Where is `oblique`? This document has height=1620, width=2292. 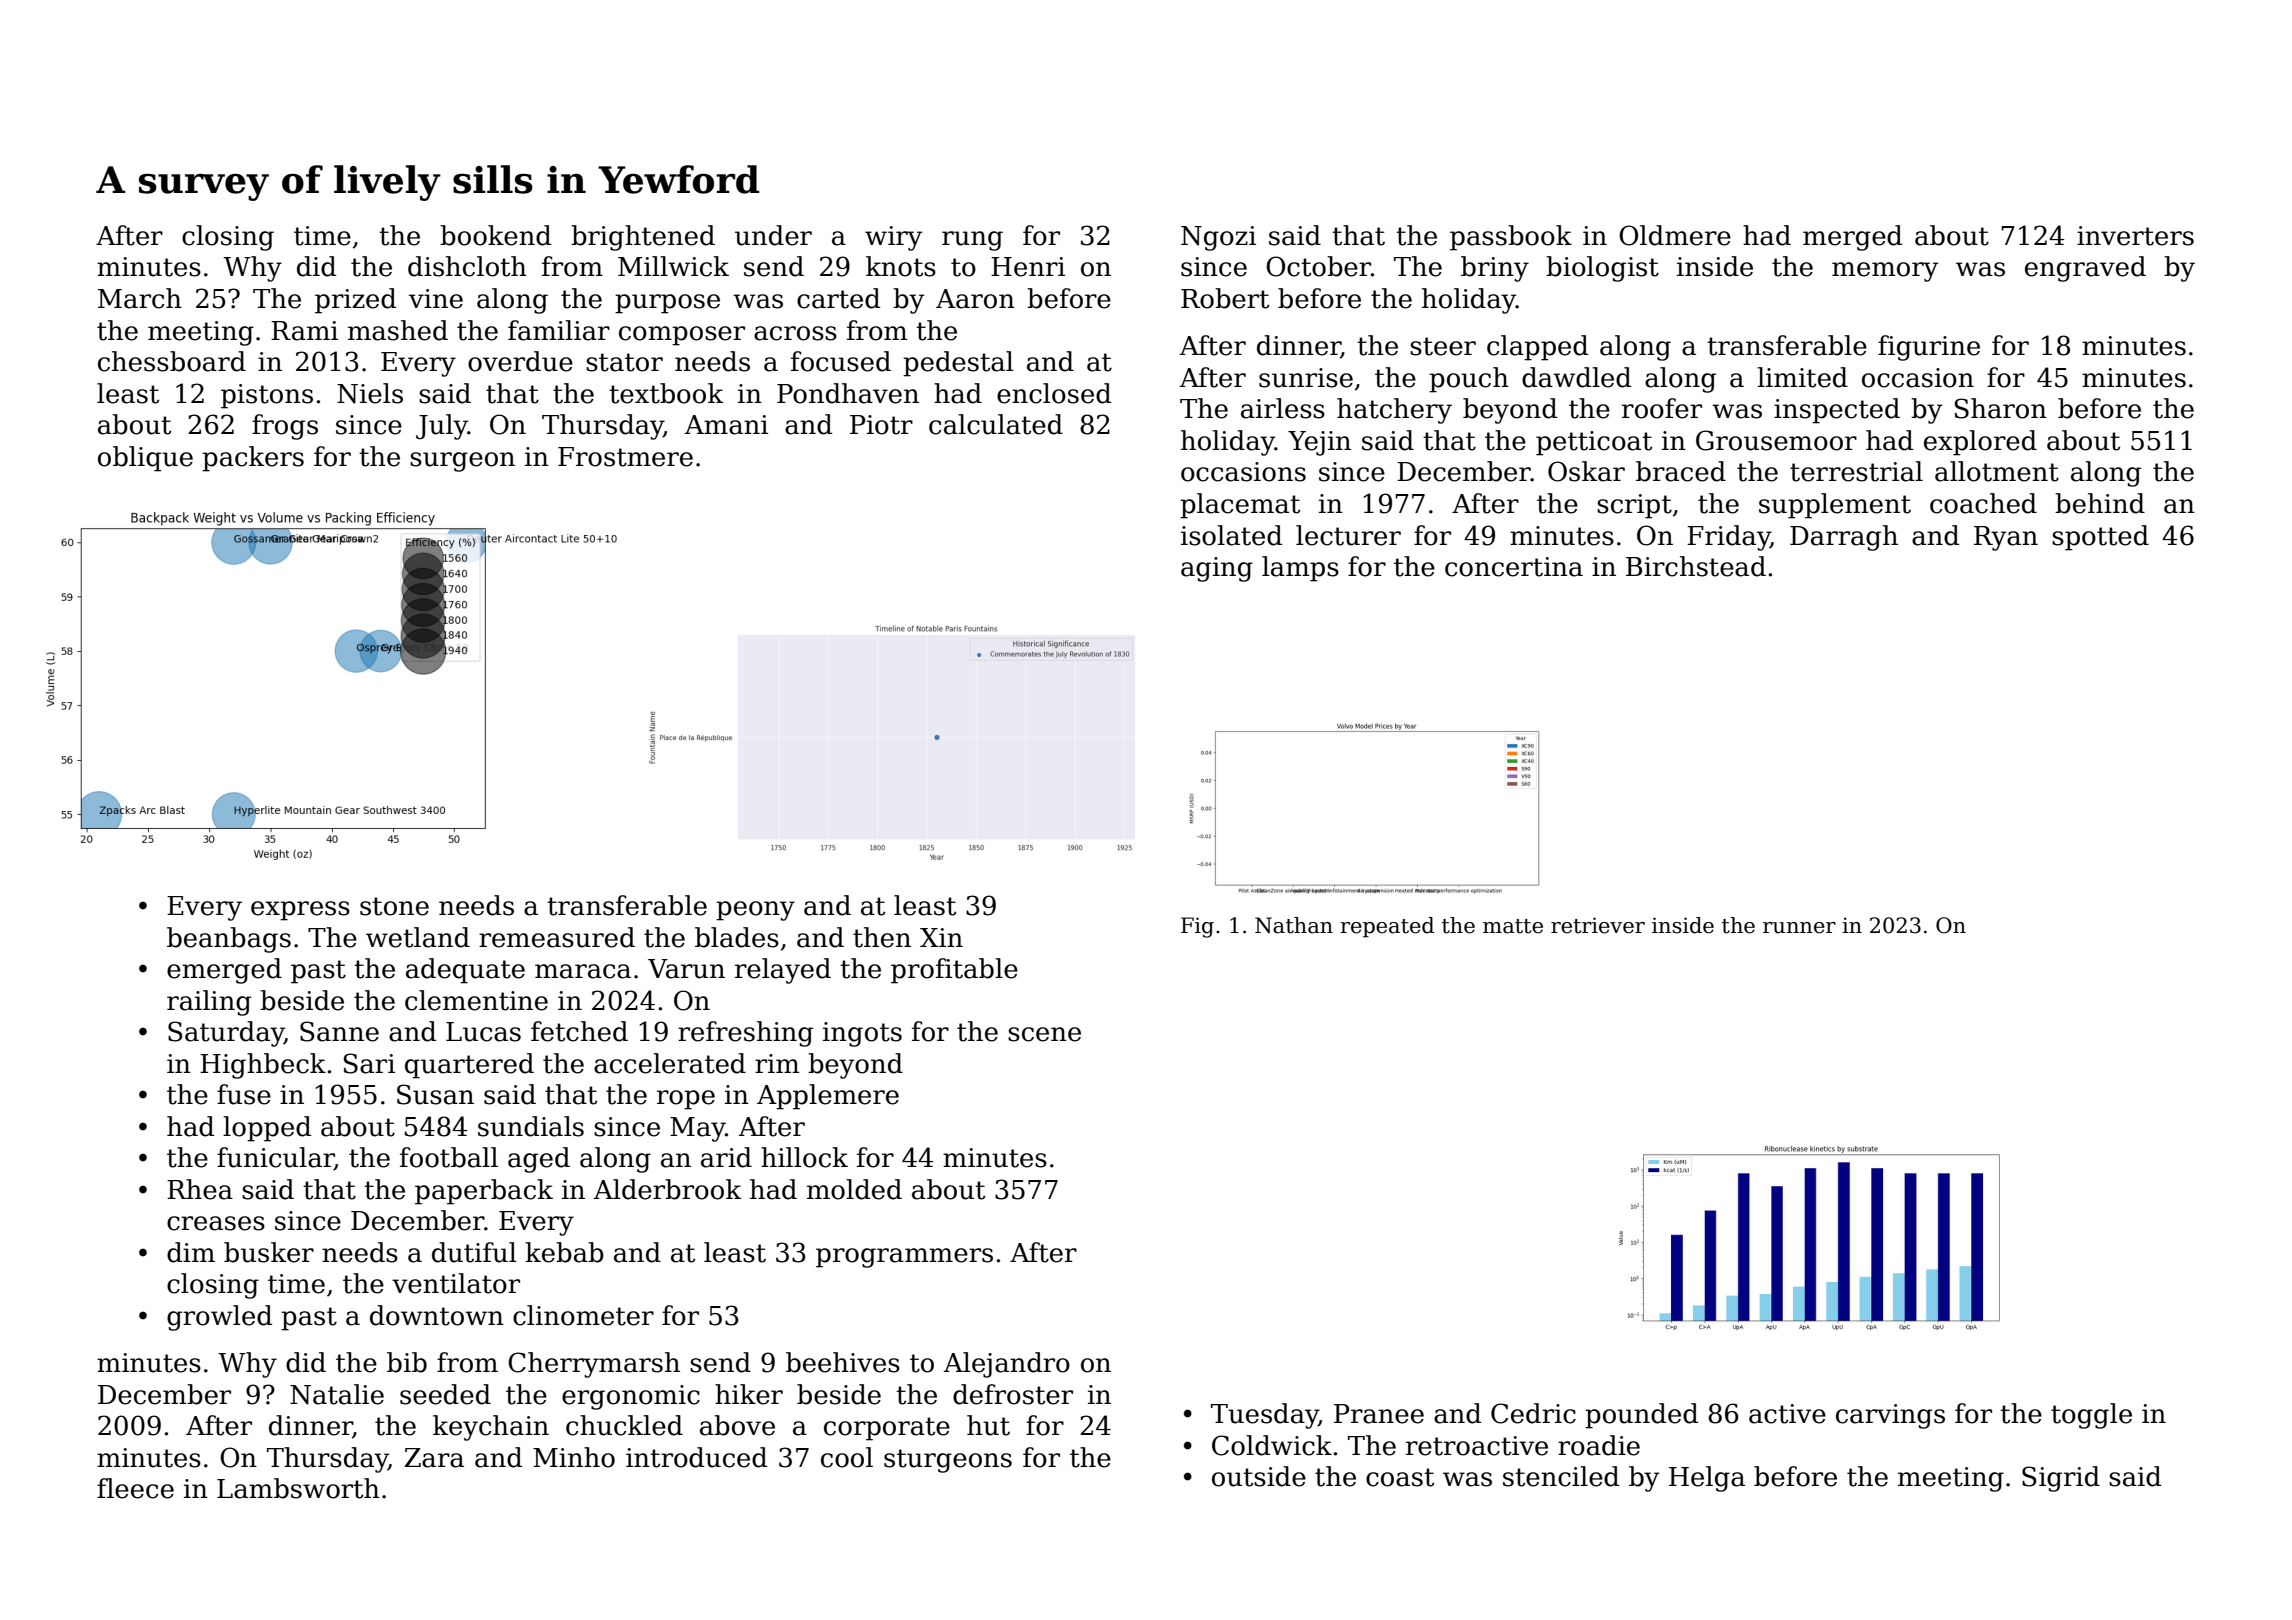
oblique is located at coordinates (145, 459).
